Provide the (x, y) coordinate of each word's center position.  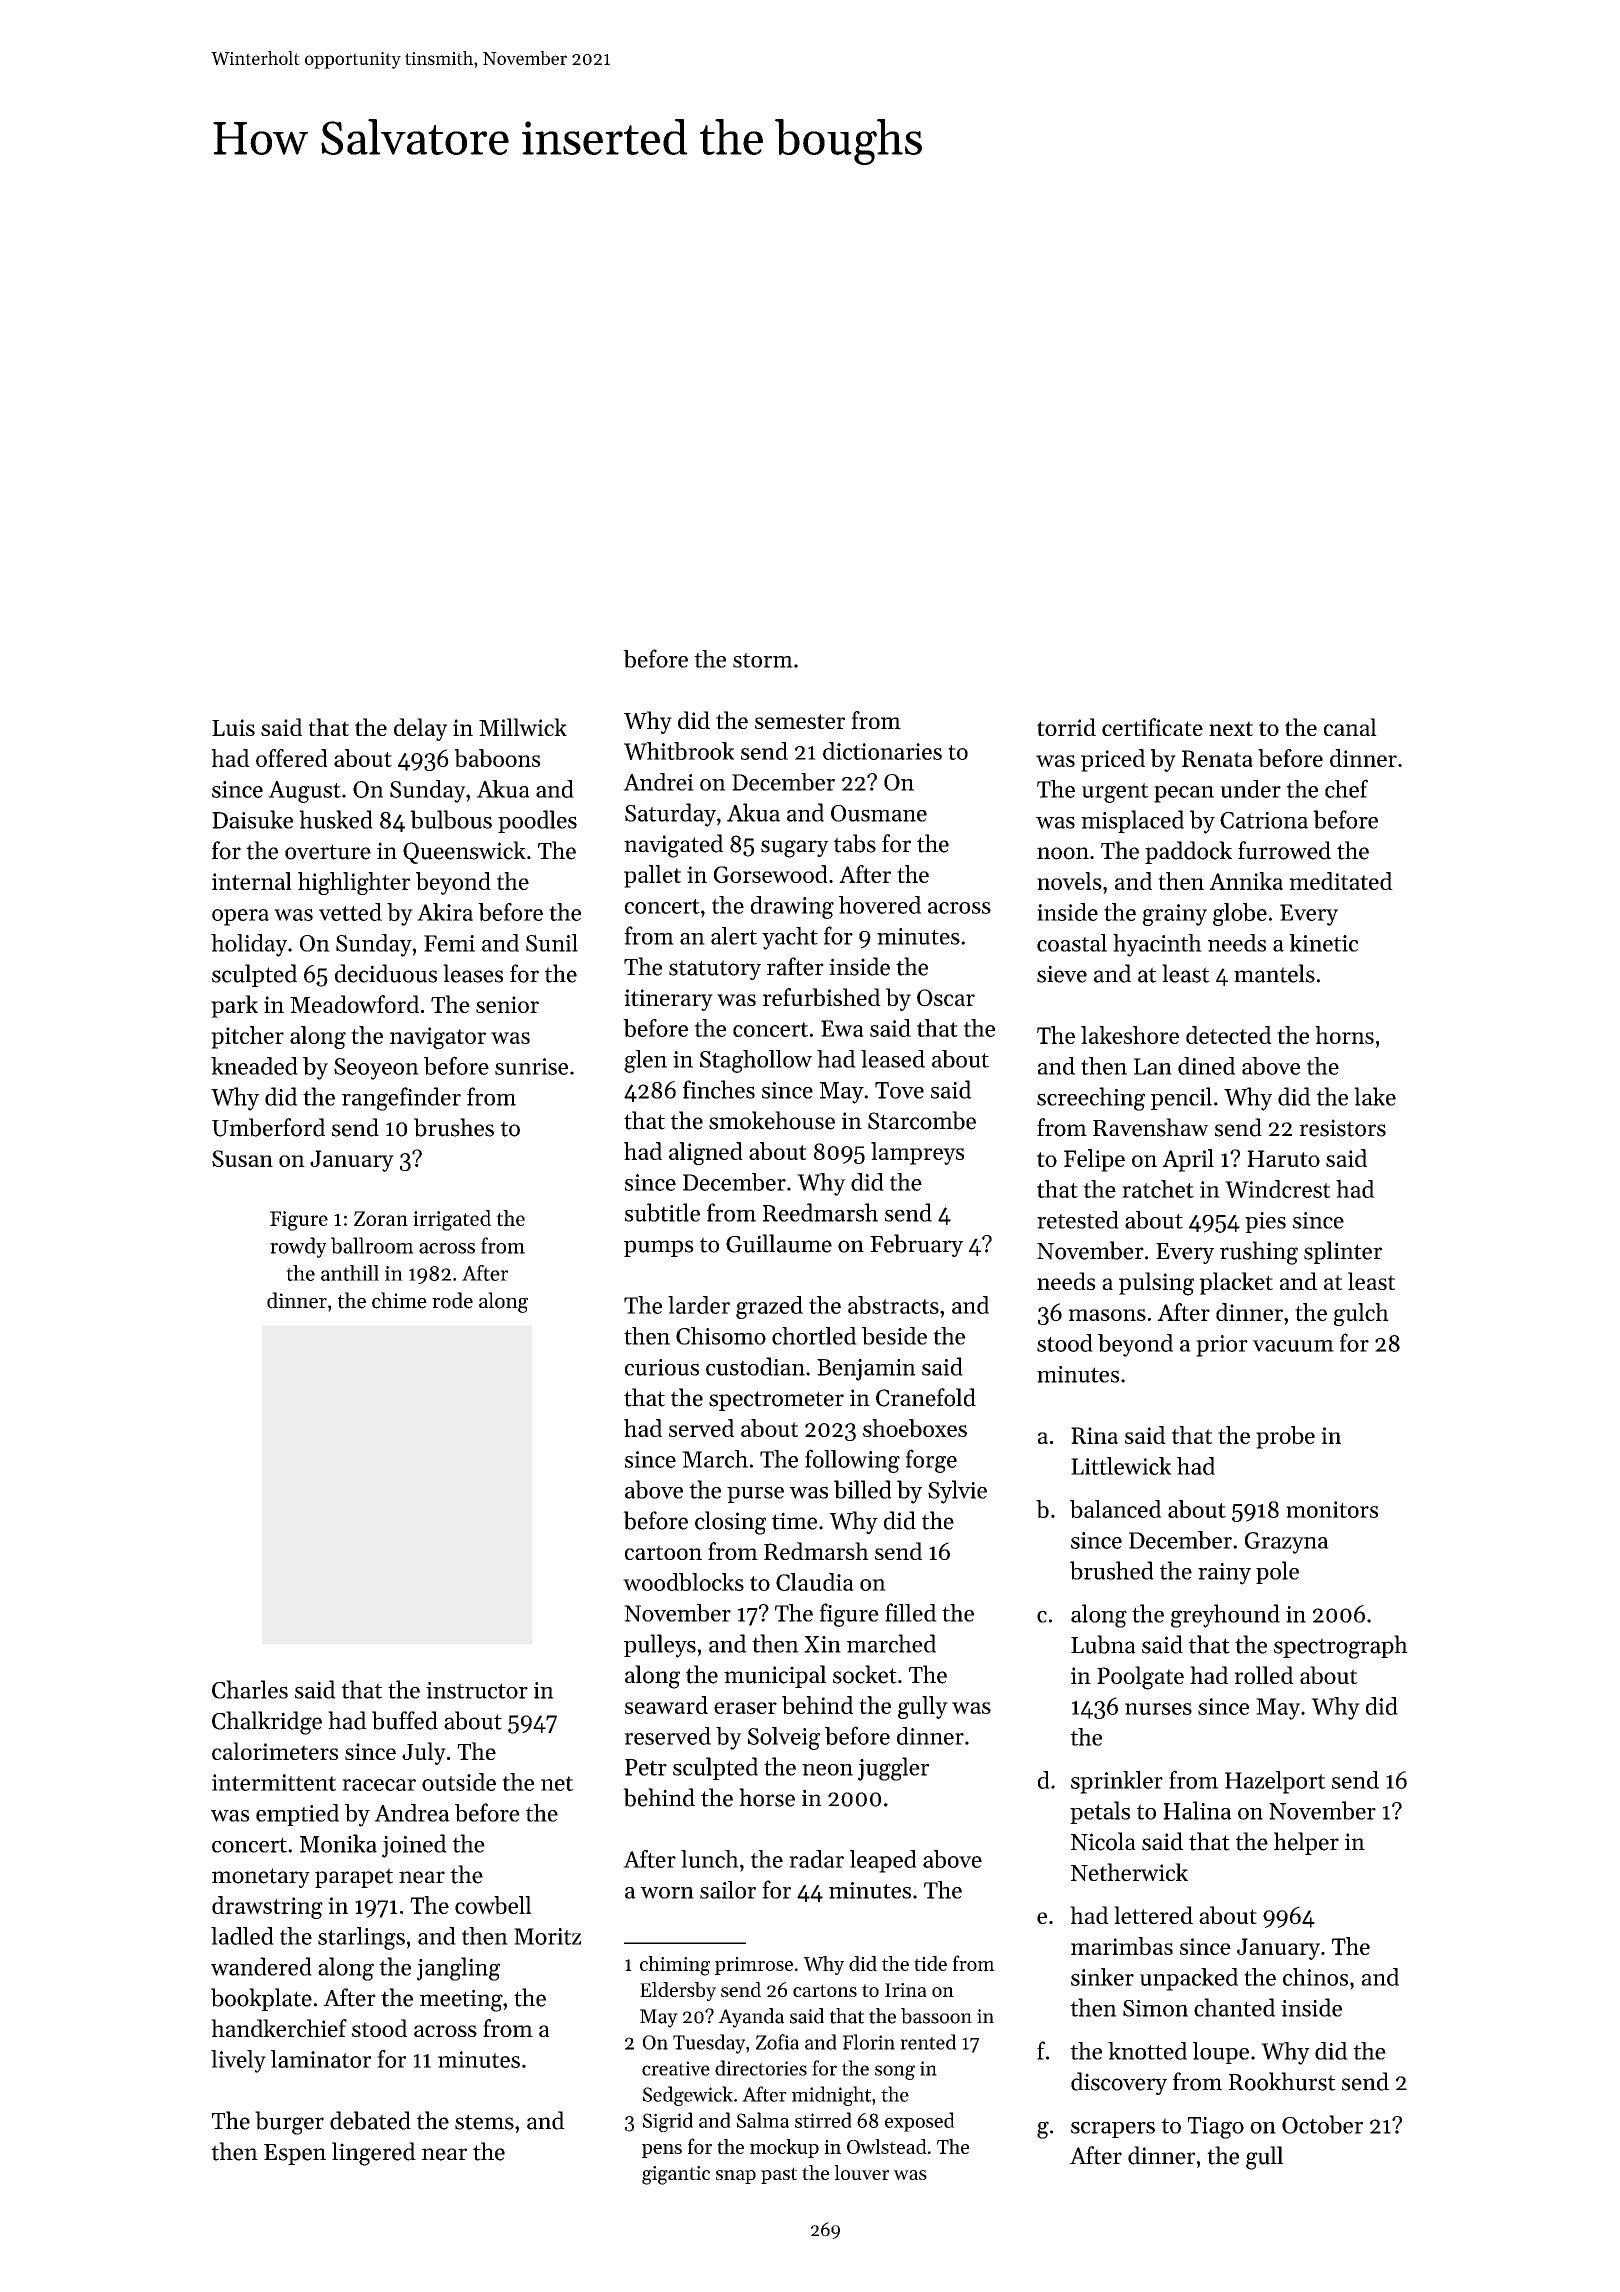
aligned (706, 1153)
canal (1350, 727)
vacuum (1293, 1346)
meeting (461, 2000)
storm (763, 660)
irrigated (452, 1220)
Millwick (523, 727)
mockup (784, 2148)
